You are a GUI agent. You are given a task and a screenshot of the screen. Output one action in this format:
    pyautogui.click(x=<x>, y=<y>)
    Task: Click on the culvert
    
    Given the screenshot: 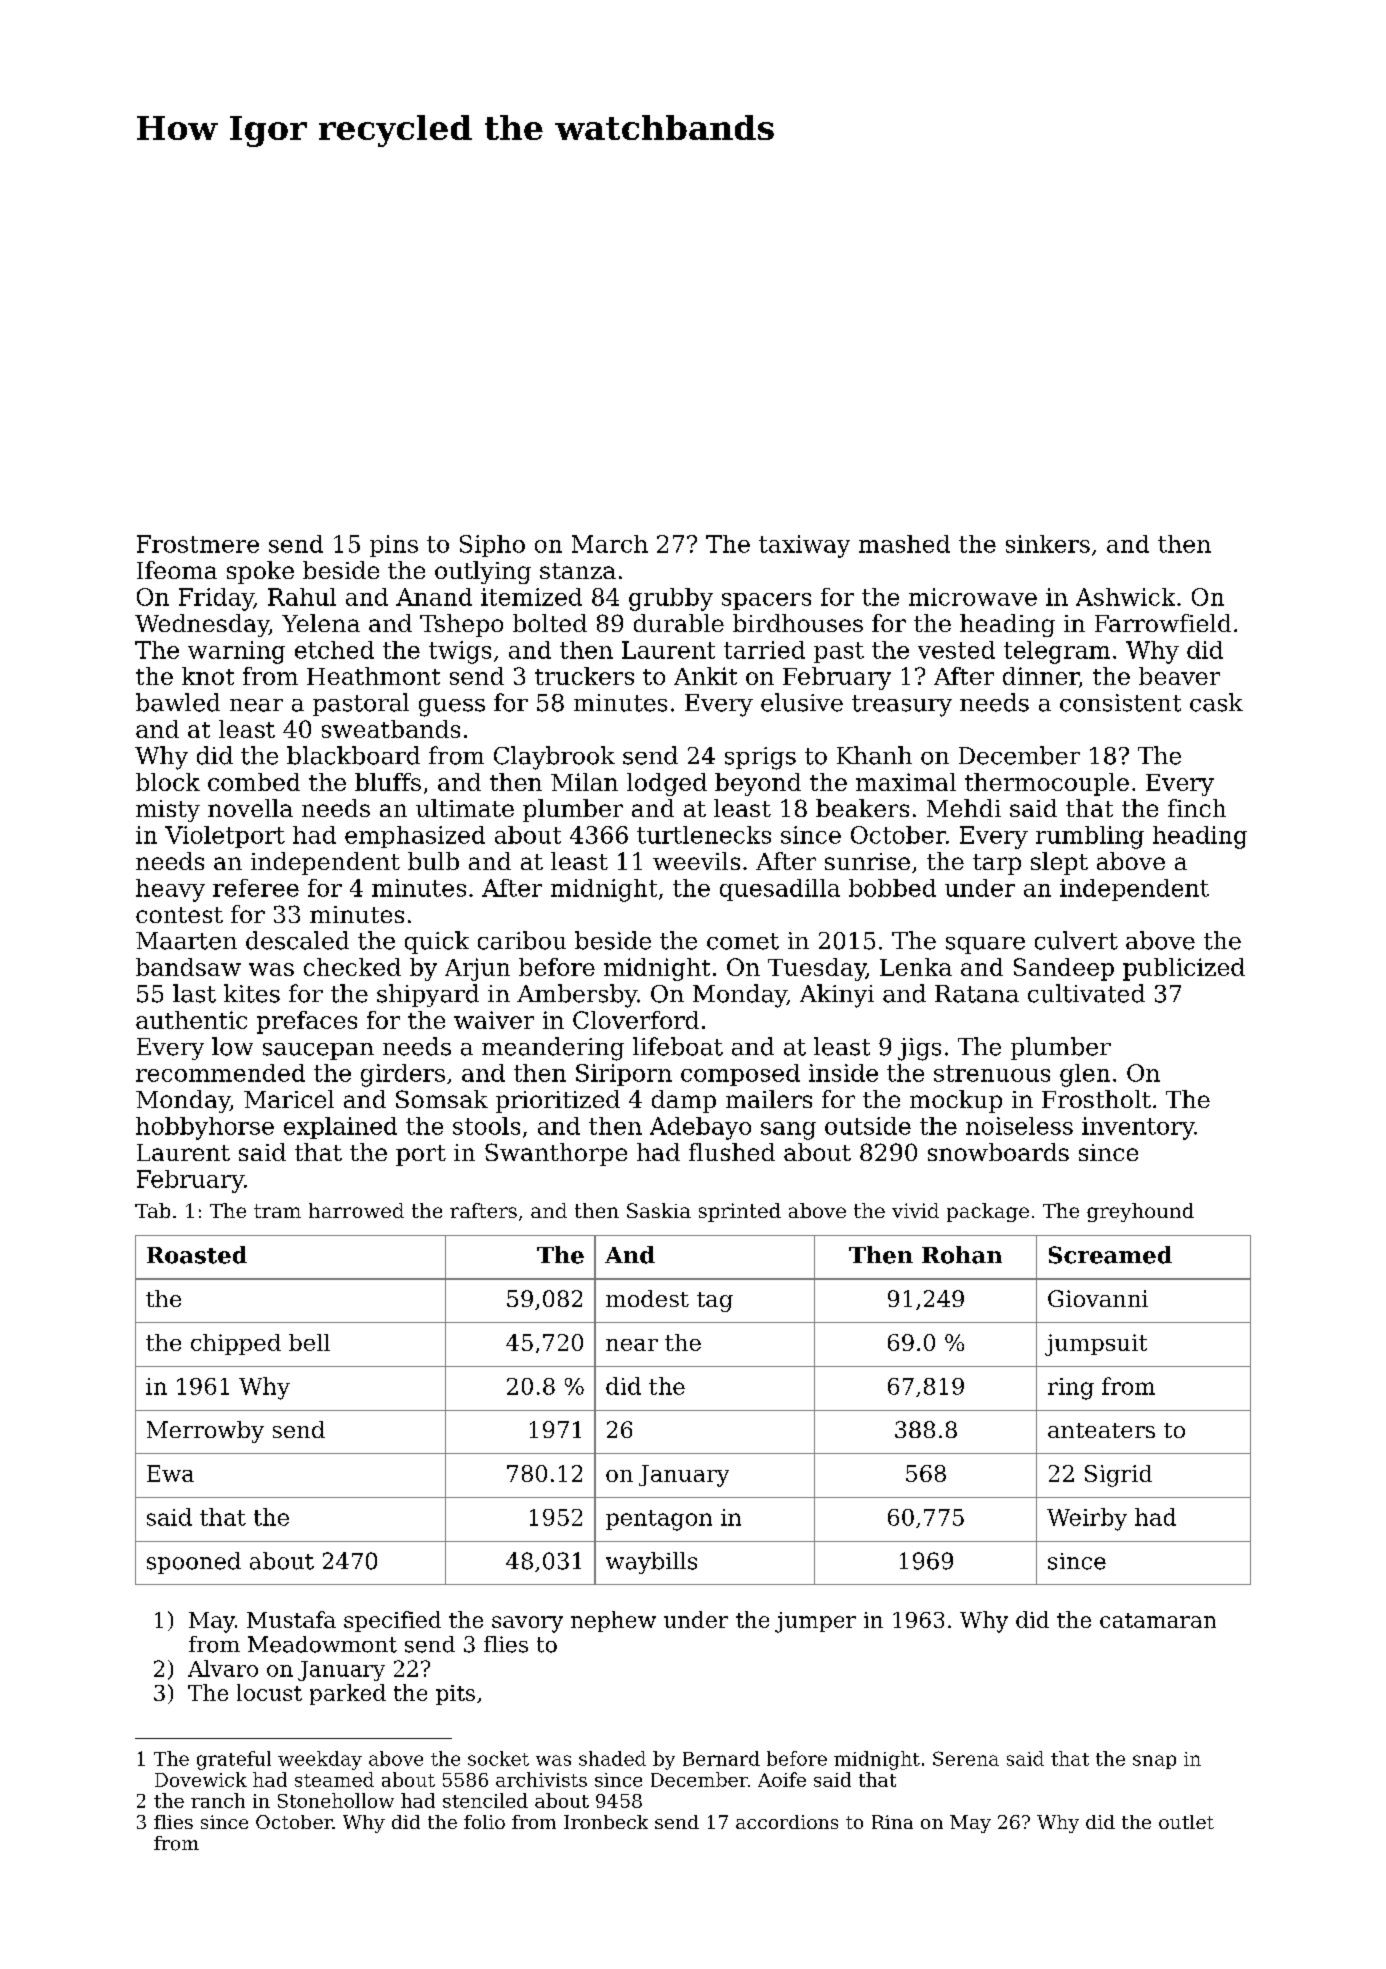 What is the action you would take?
    pyautogui.click(x=1076, y=940)
